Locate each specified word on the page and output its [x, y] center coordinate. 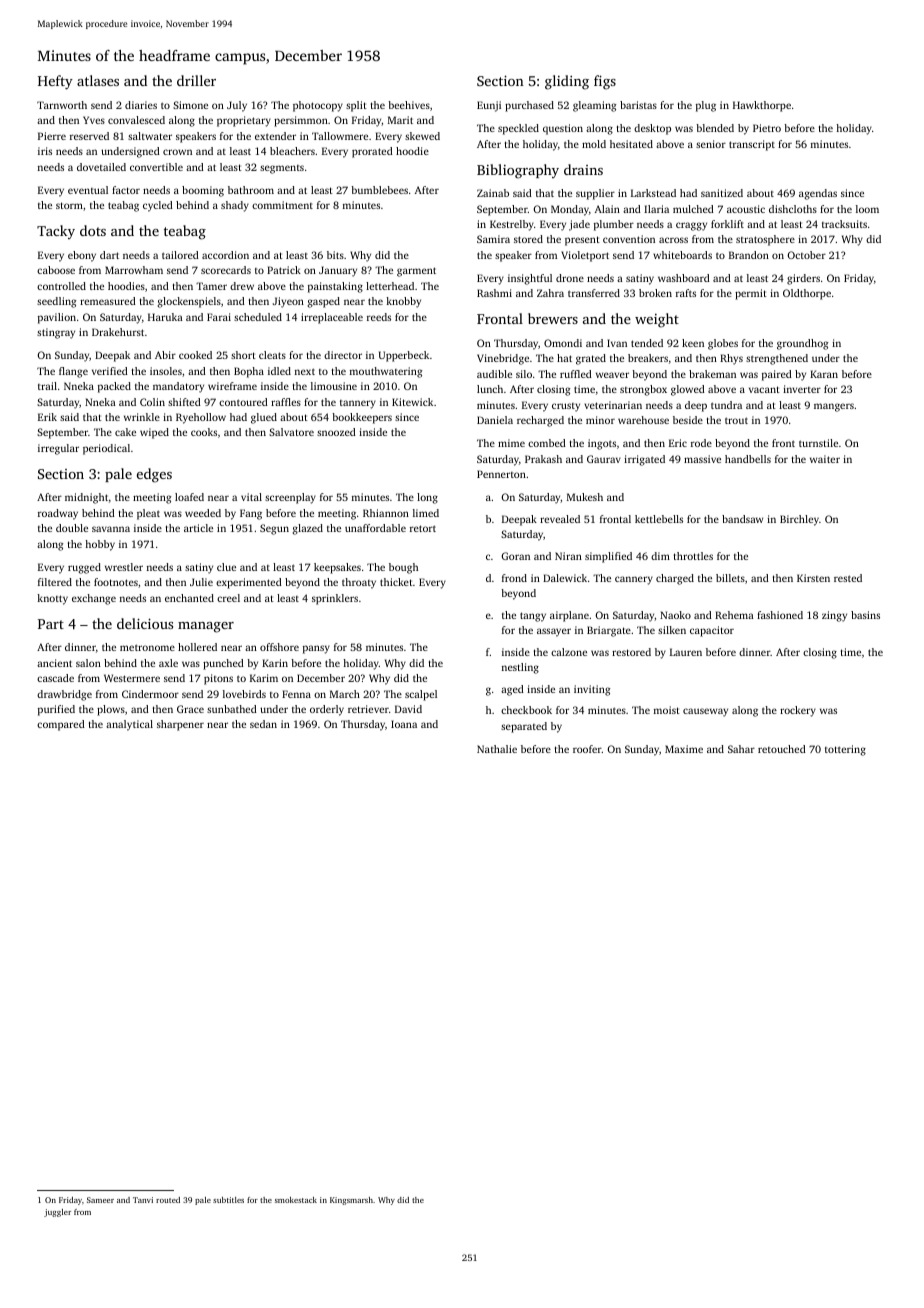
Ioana [404, 724]
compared [61, 725]
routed [168, 1200]
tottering [845, 750]
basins [865, 615]
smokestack [296, 1200]
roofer [587, 749]
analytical [129, 725]
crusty [566, 407]
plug [706, 106]
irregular [58, 449]
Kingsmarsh [351, 1201]
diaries [141, 105]
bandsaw [742, 519]
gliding [567, 82]
